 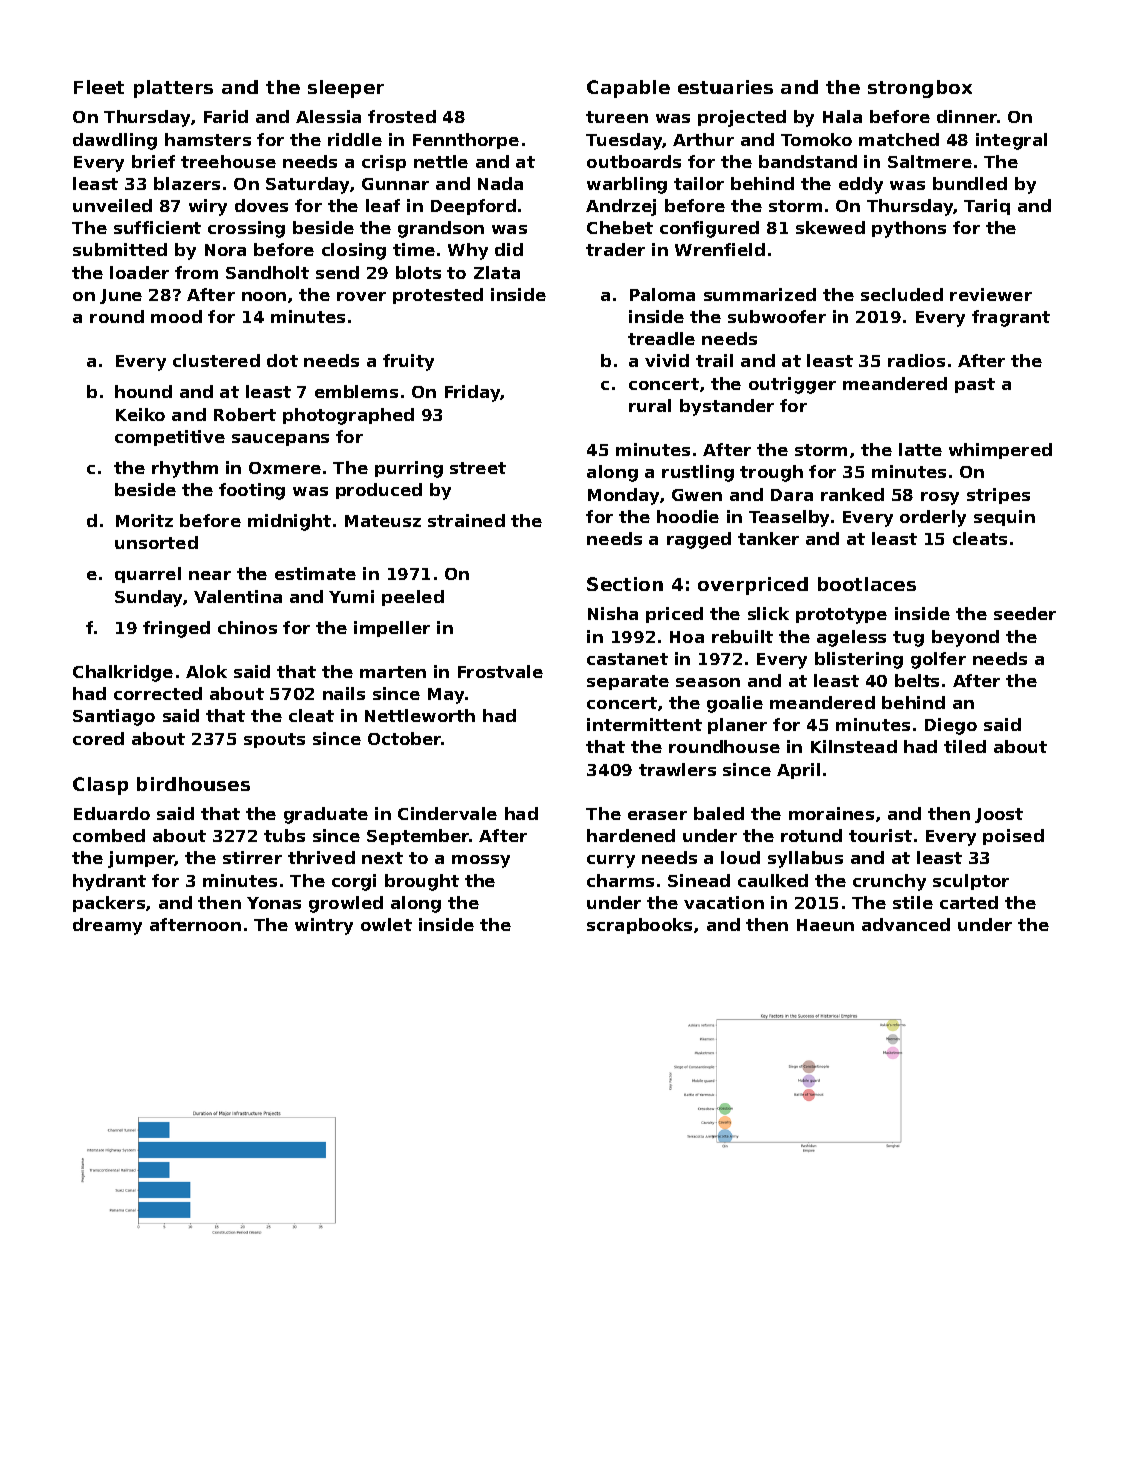 What do you see at coordinates (328, 116) in the screenshot?
I see `Alessia` at bounding box center [328, 116].
